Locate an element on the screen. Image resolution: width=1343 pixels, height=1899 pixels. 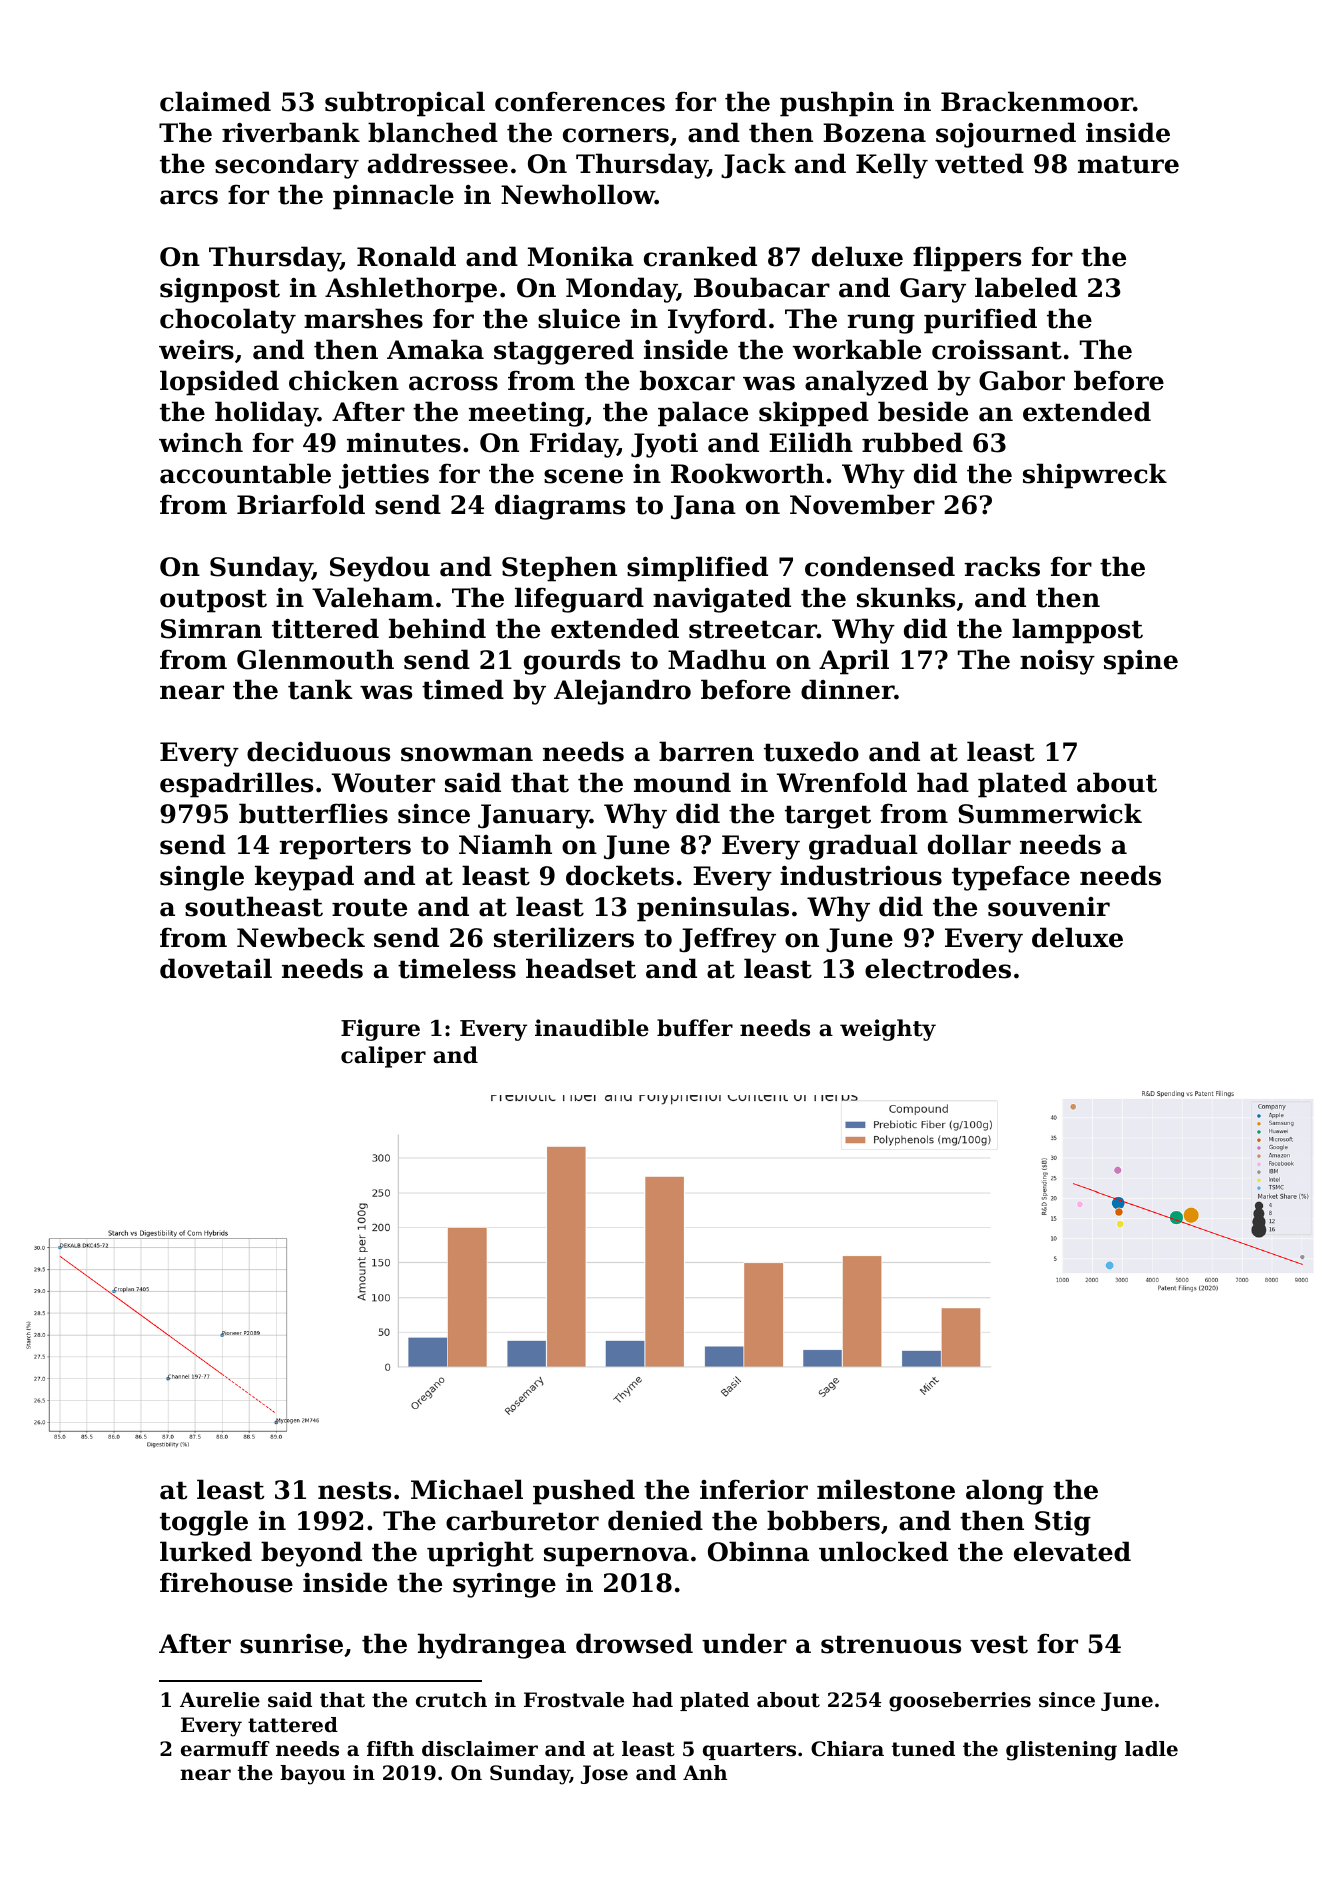
pushpin is located at coordinates (837, 104).
